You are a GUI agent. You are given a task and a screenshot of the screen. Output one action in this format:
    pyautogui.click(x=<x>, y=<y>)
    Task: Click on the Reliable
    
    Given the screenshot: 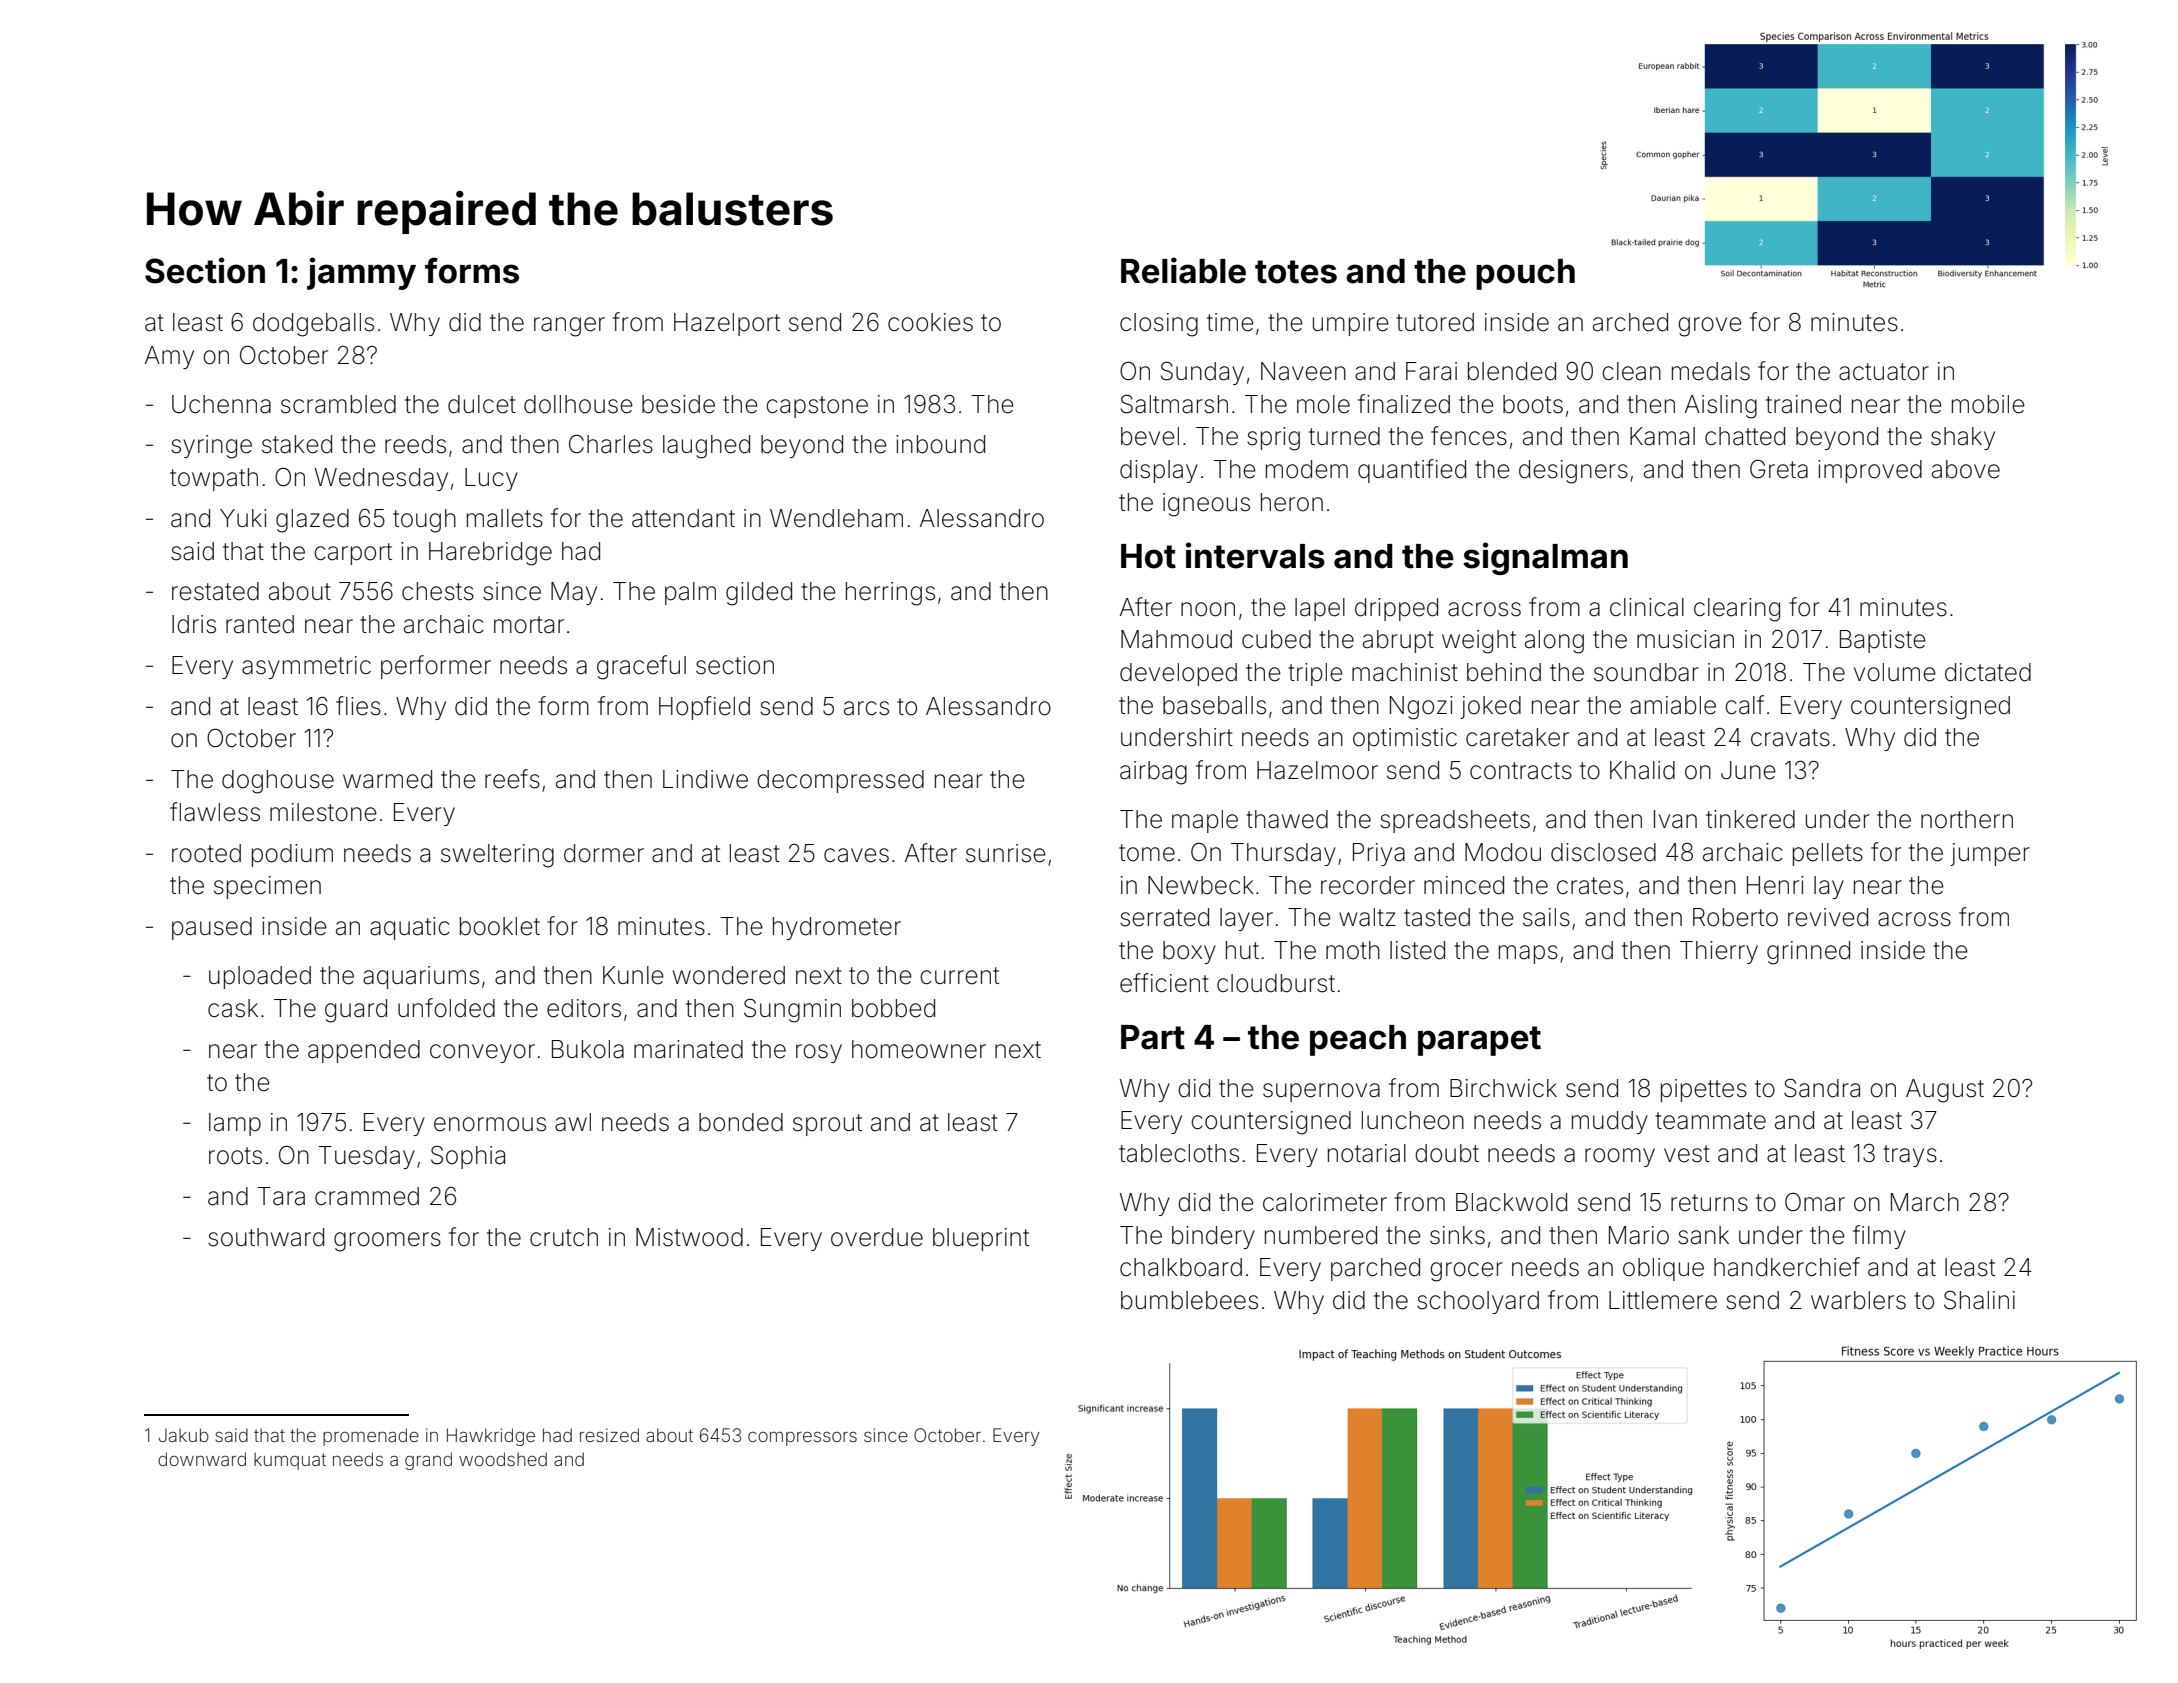 What is the action you would take?
    pyautogui.click(x=1183, y=270)
